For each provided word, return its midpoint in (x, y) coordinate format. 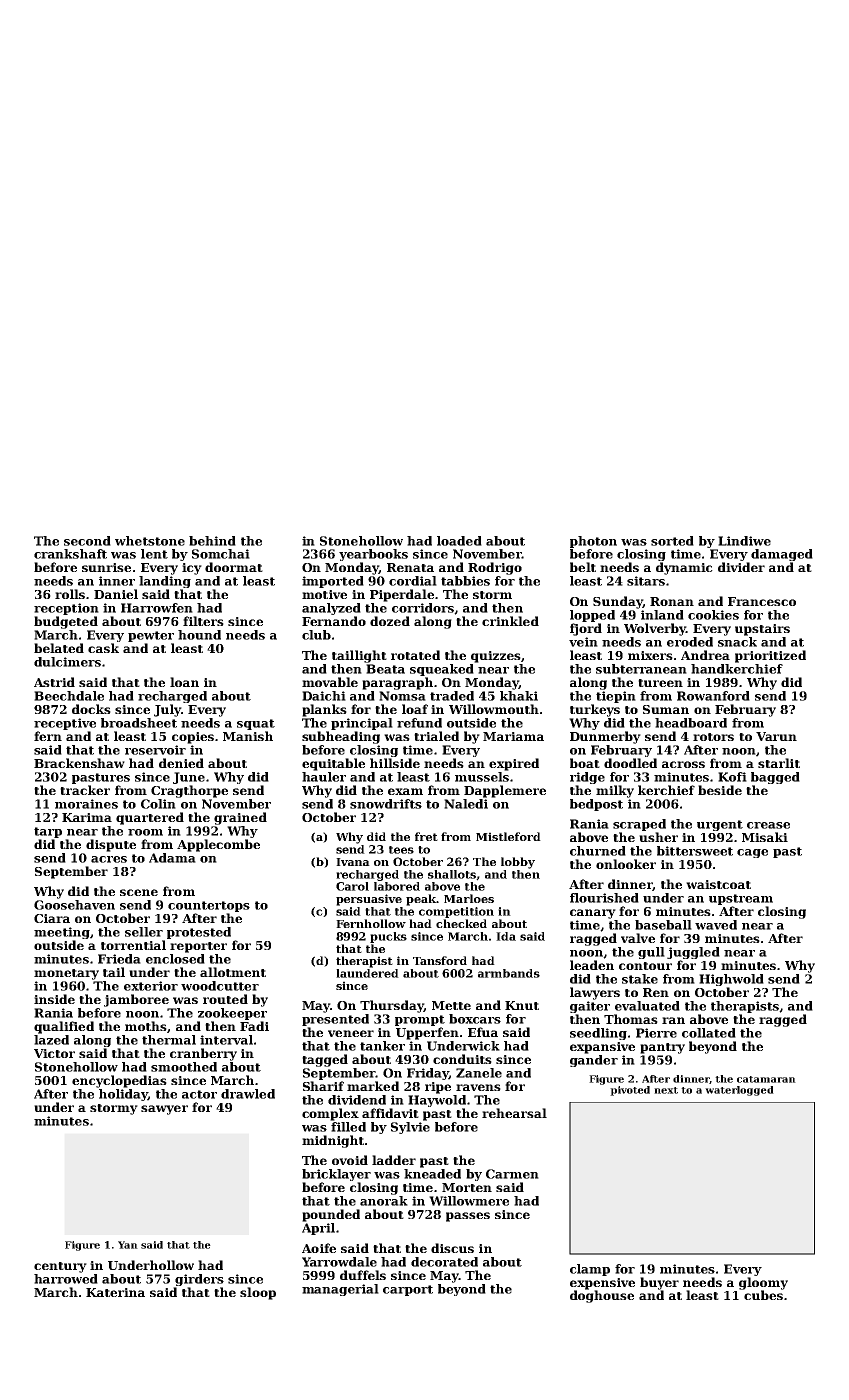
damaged (782, 555)
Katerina (115, 1292)
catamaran (766, 1079)
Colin (158, 804)
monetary (66, 974)
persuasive (369, 900)
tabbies (465, 581)
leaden (592, 965)
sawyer (164, 1110)
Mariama (513, 736)
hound (199, 635)
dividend (357, 1100)
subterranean (641, 669)
